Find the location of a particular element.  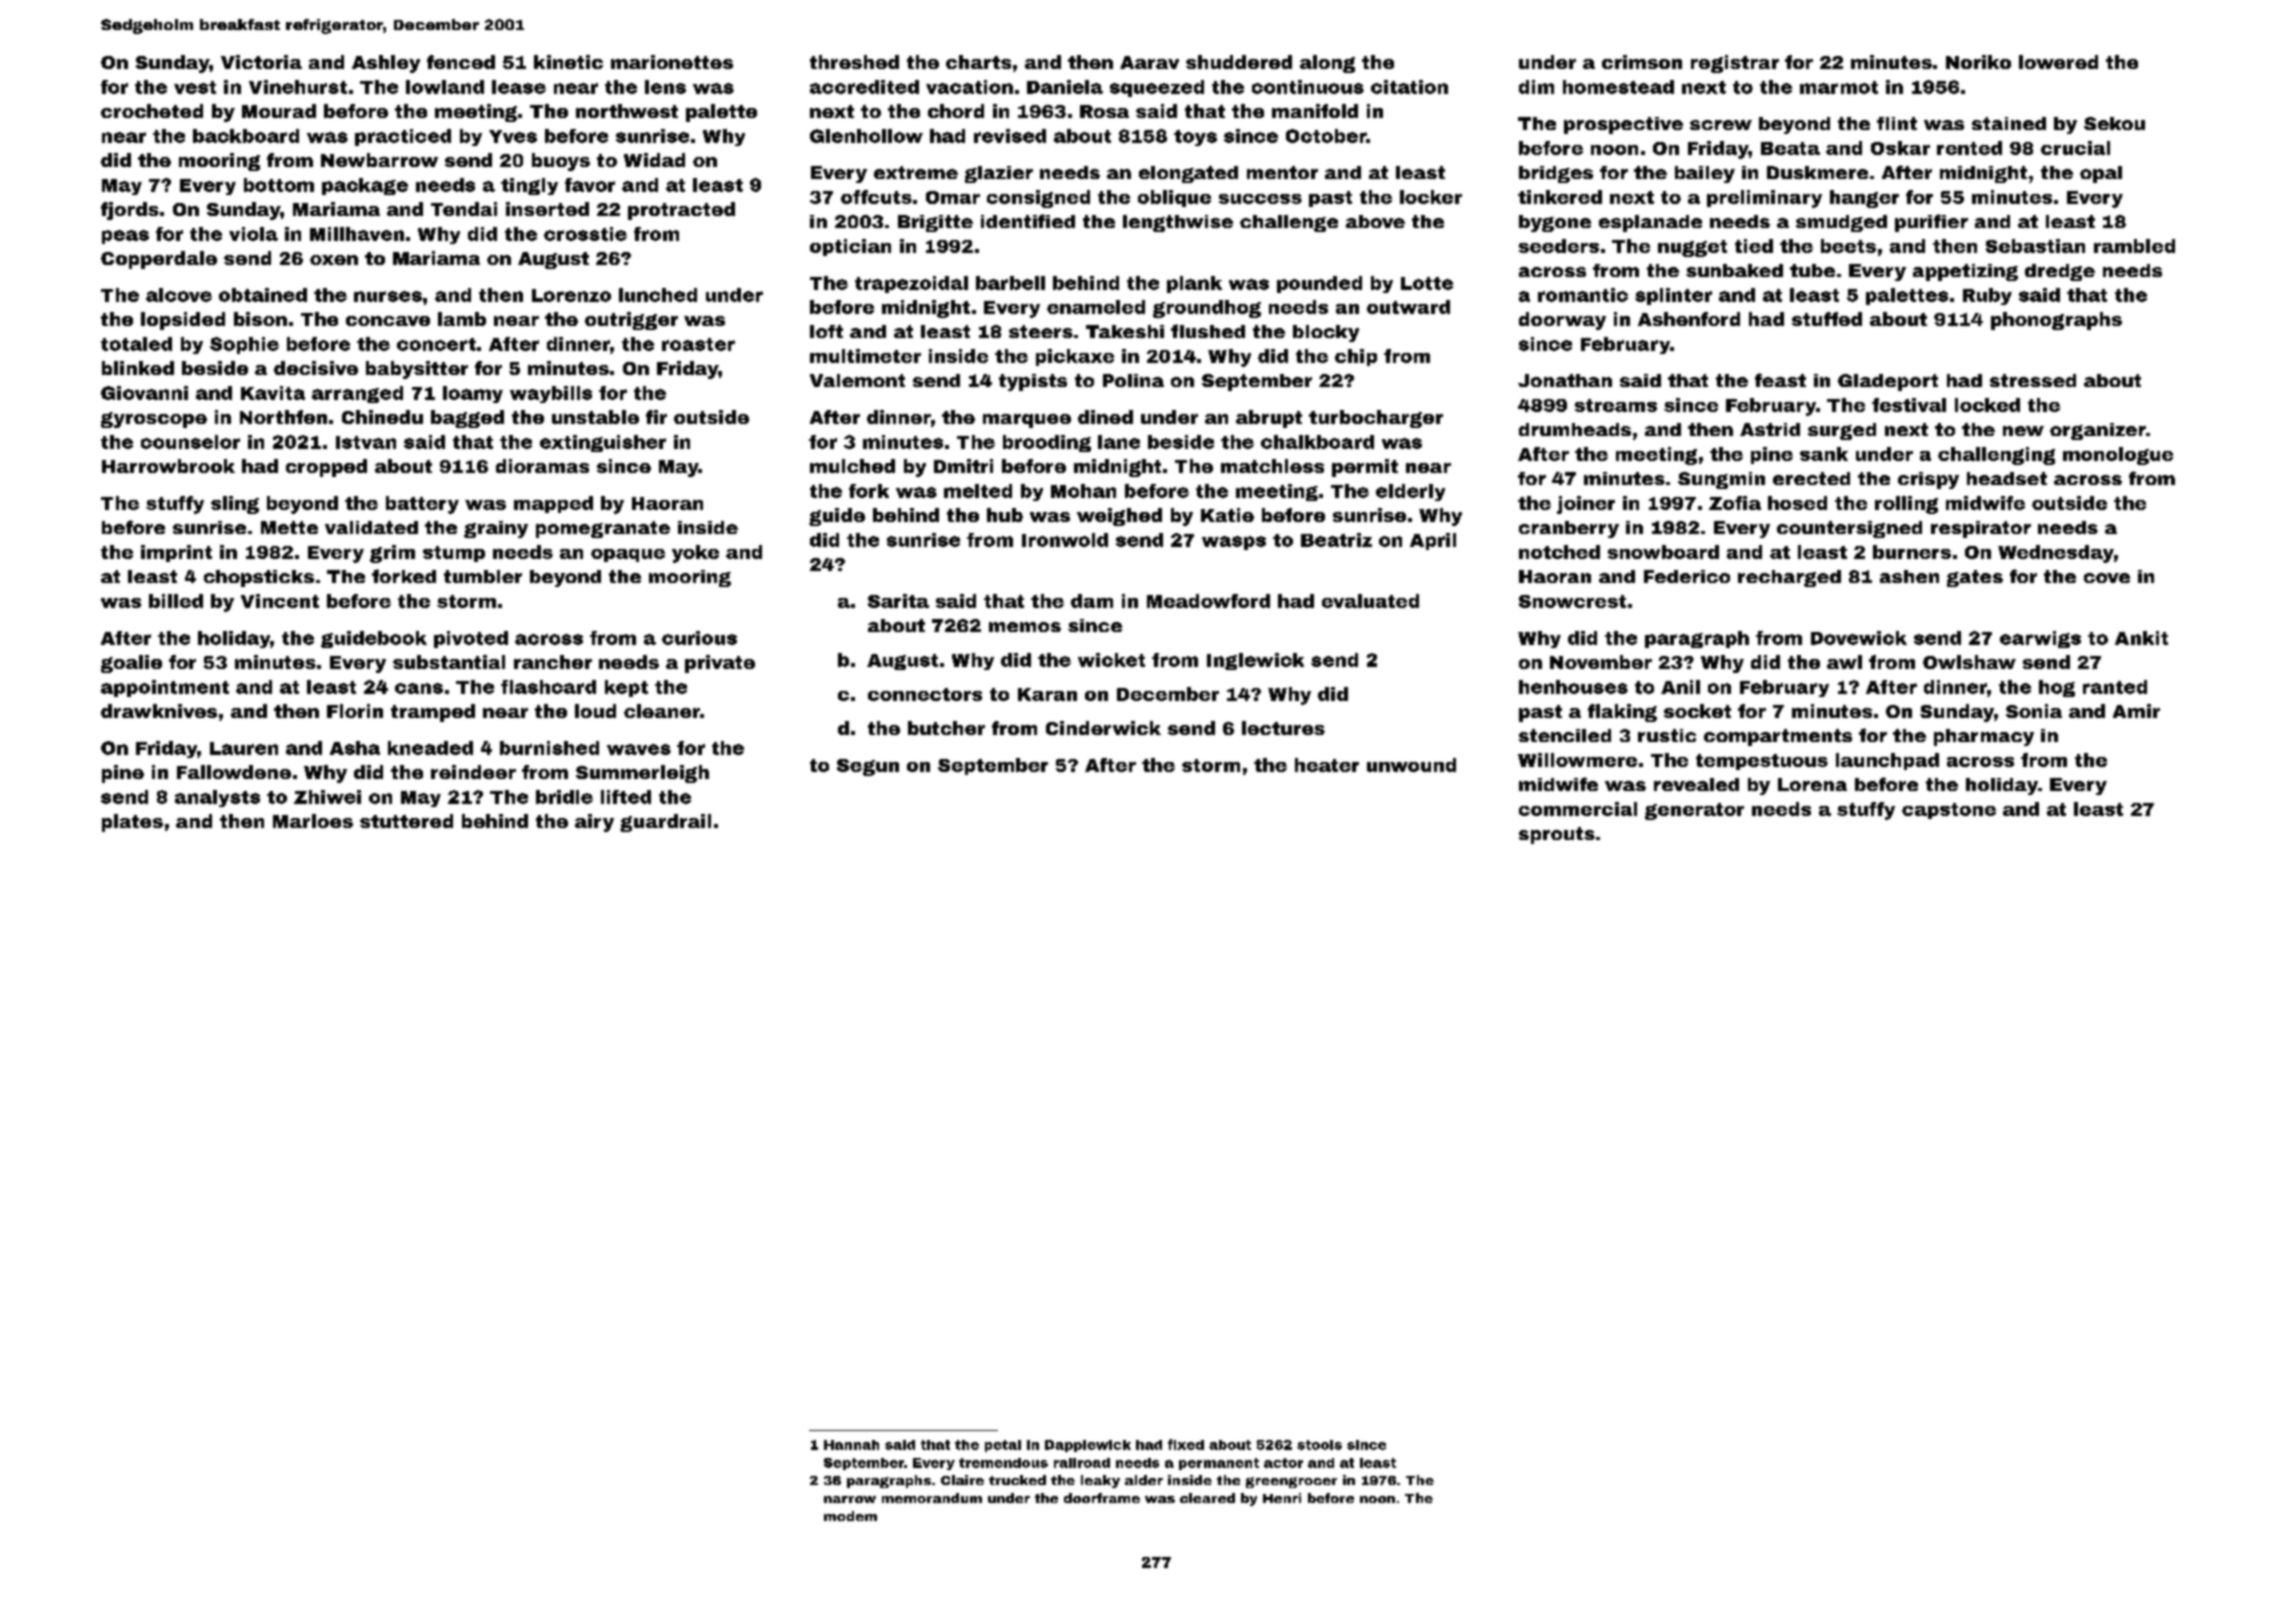

Victoria is located at coordinates (261, 62).
